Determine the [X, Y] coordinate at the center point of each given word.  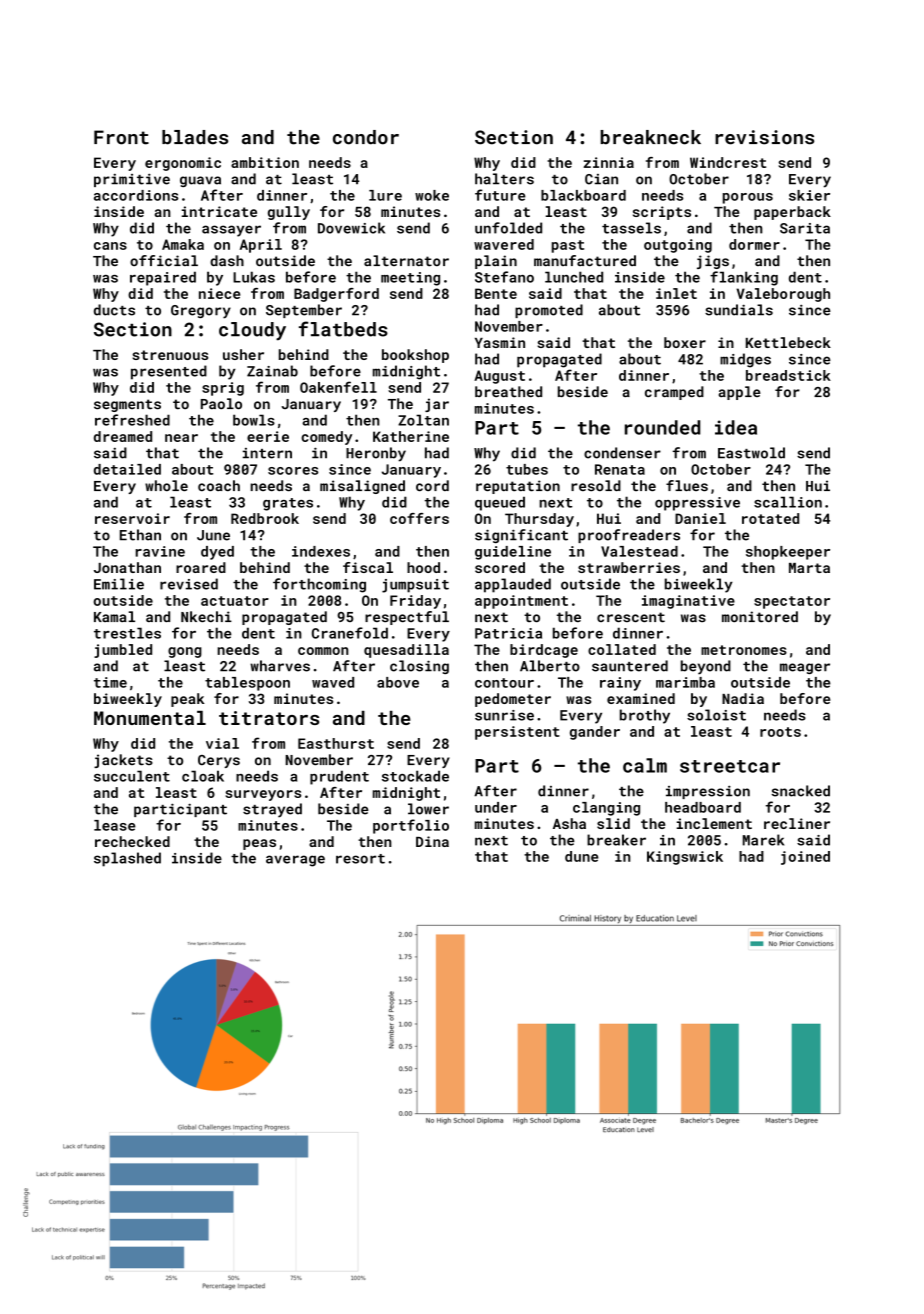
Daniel [700, 518]
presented [169, 372]
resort [360, 859]
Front [121, 137]
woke [432, 195]
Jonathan [127, 567]
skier [809, 195]
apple [740, 393]
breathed [508, 392]
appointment [521, 602]
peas [259, 844]
